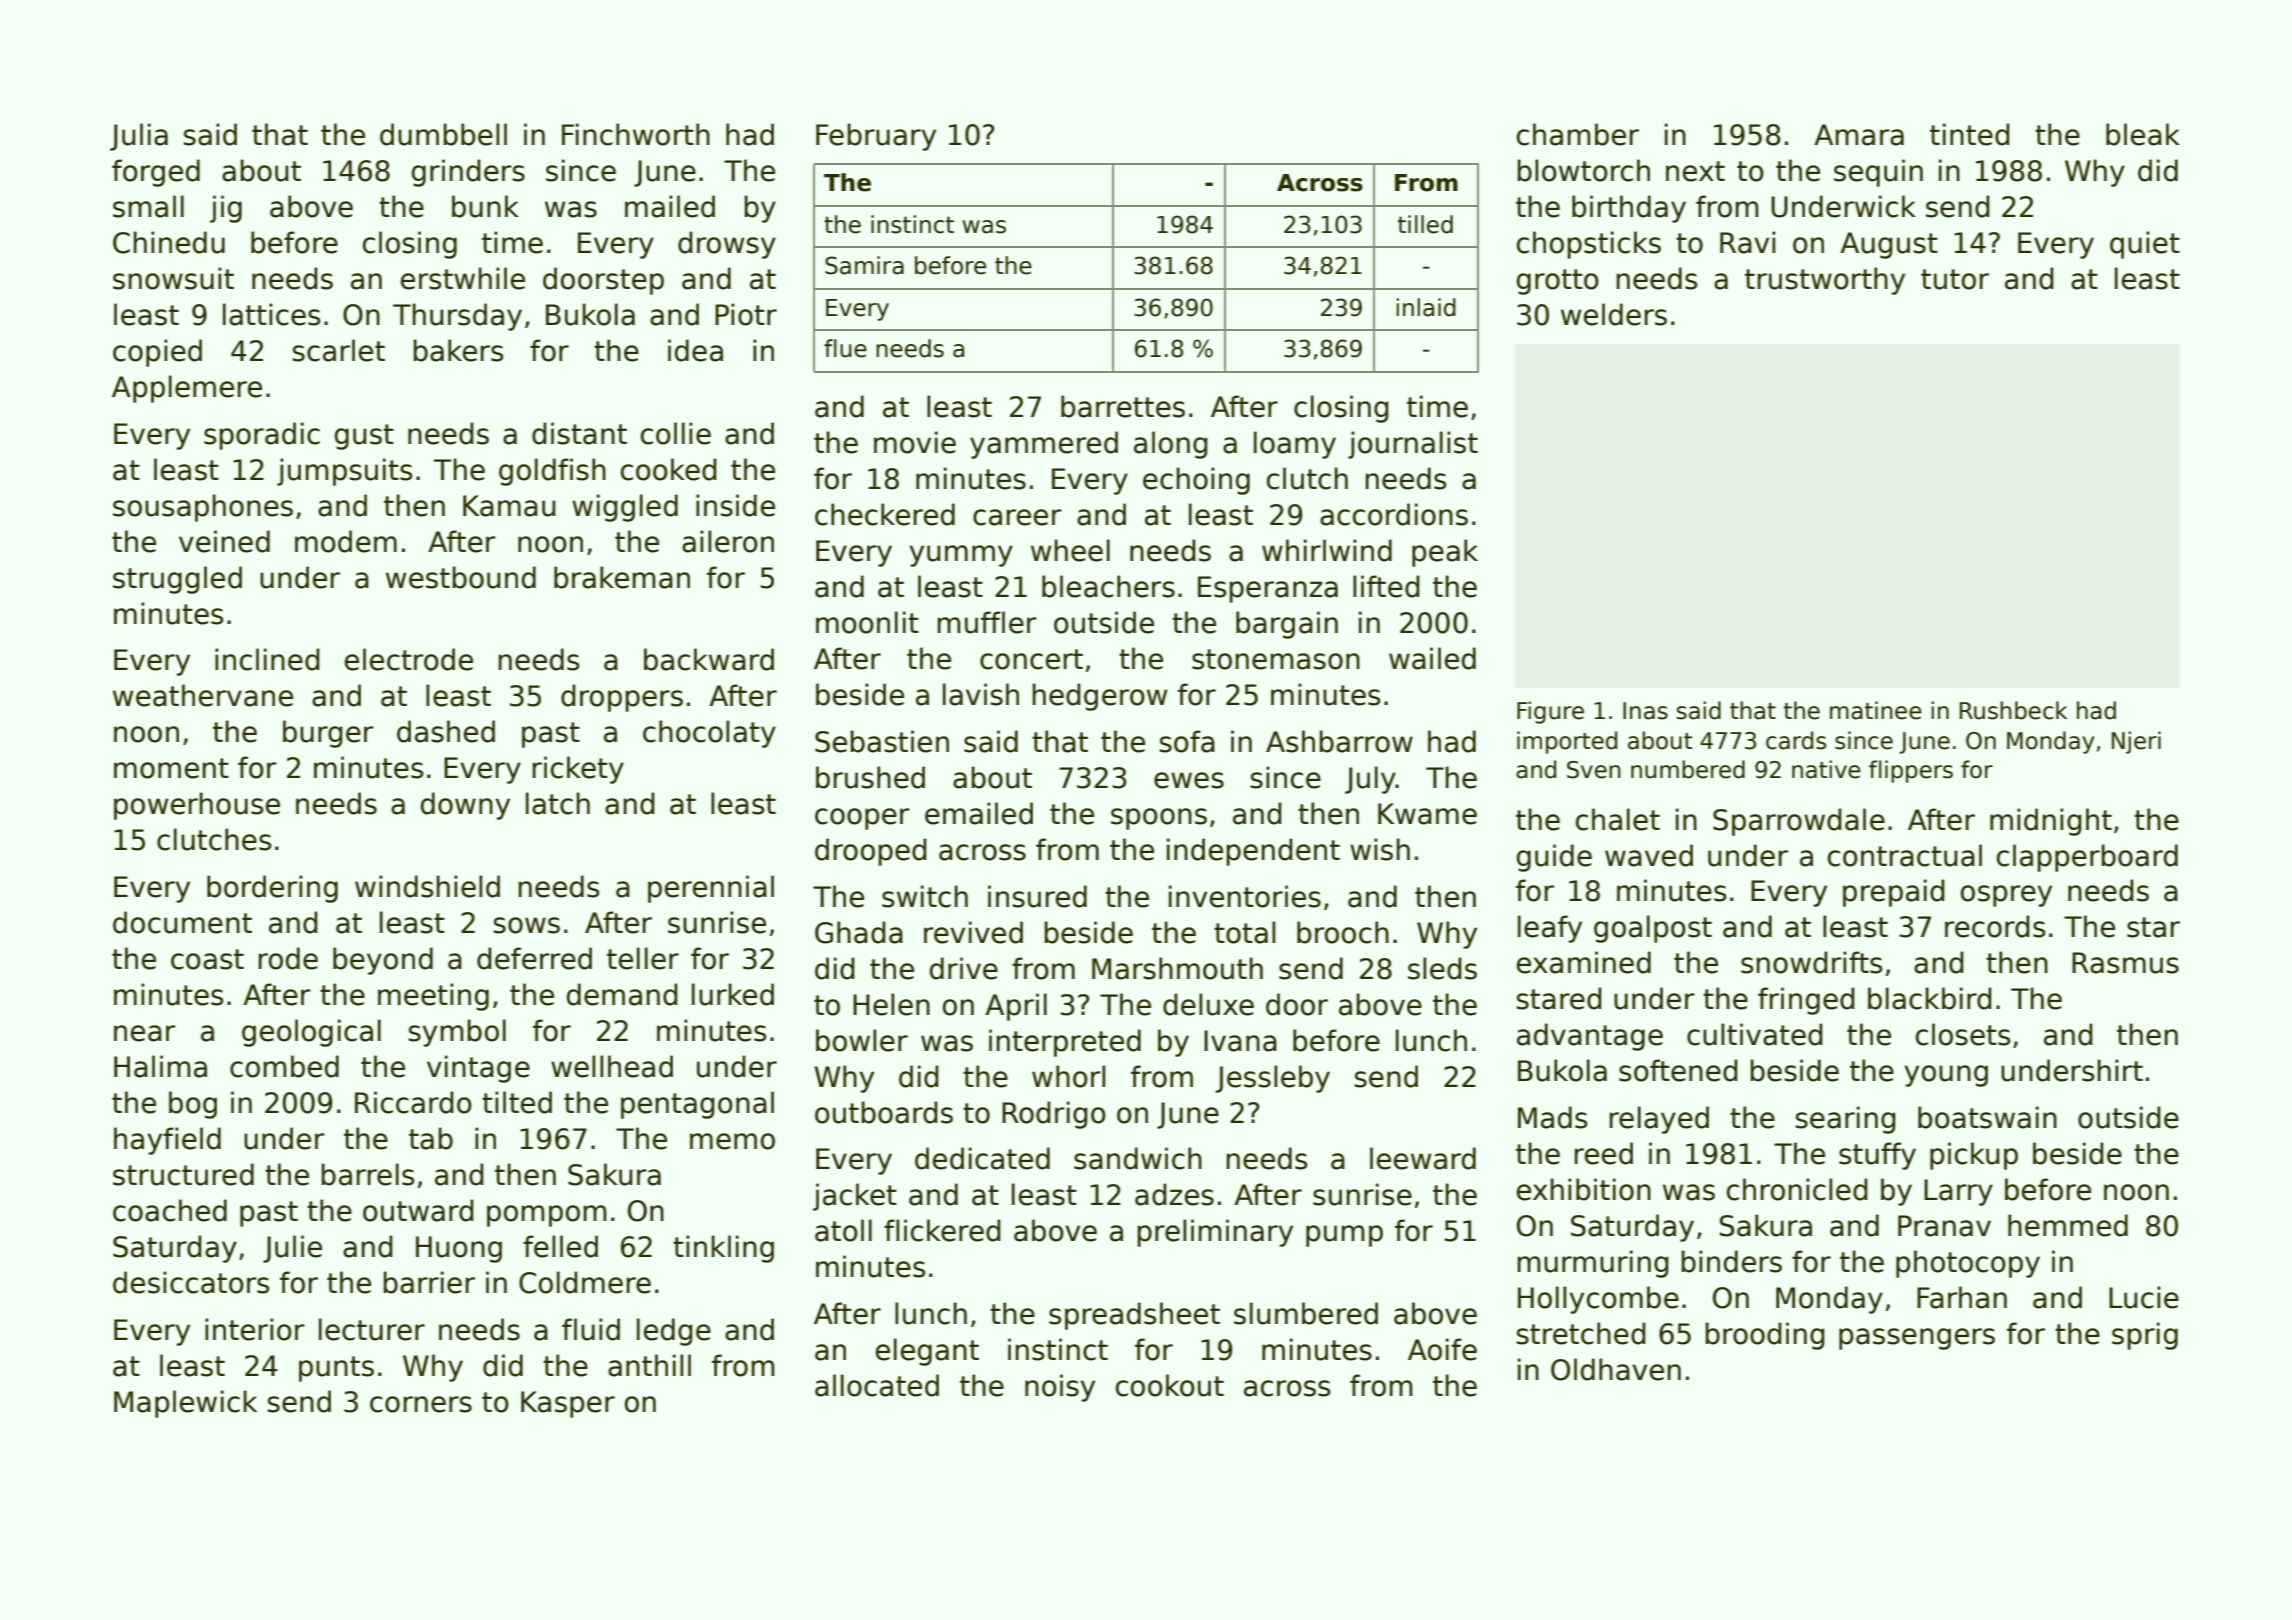 This document has height=1620, width=2292. What do you see at coordinates (1554, 858) in the document?
I see `guide` at bounding box center [1554, 858].
